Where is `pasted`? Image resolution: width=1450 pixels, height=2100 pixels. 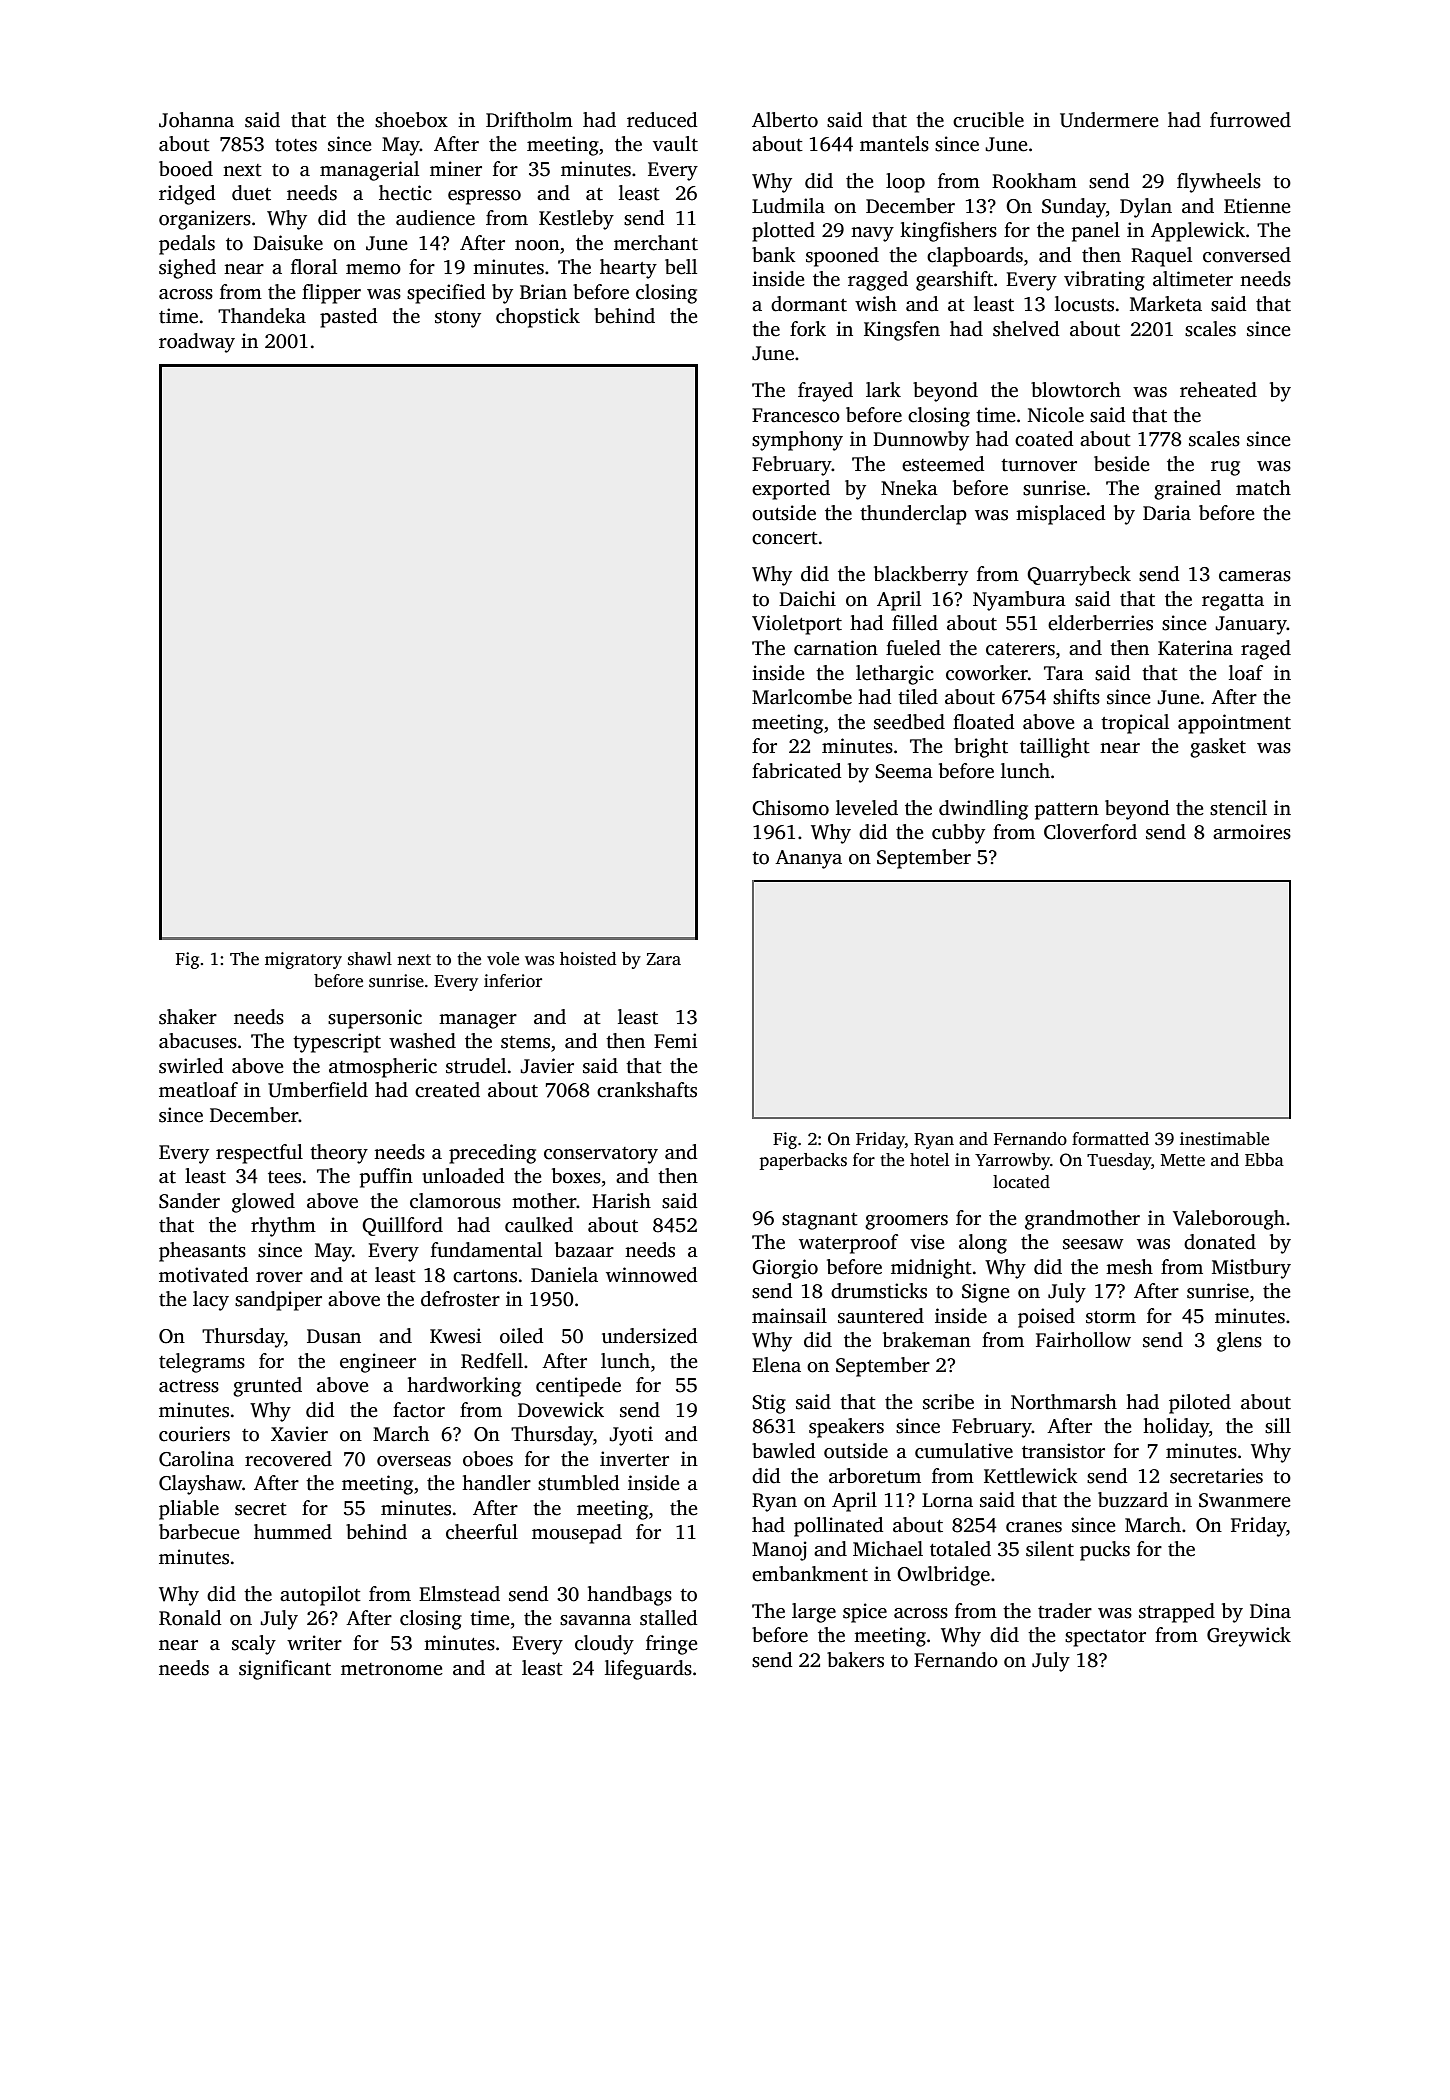
pasted is located at coordinates (348, 318).
